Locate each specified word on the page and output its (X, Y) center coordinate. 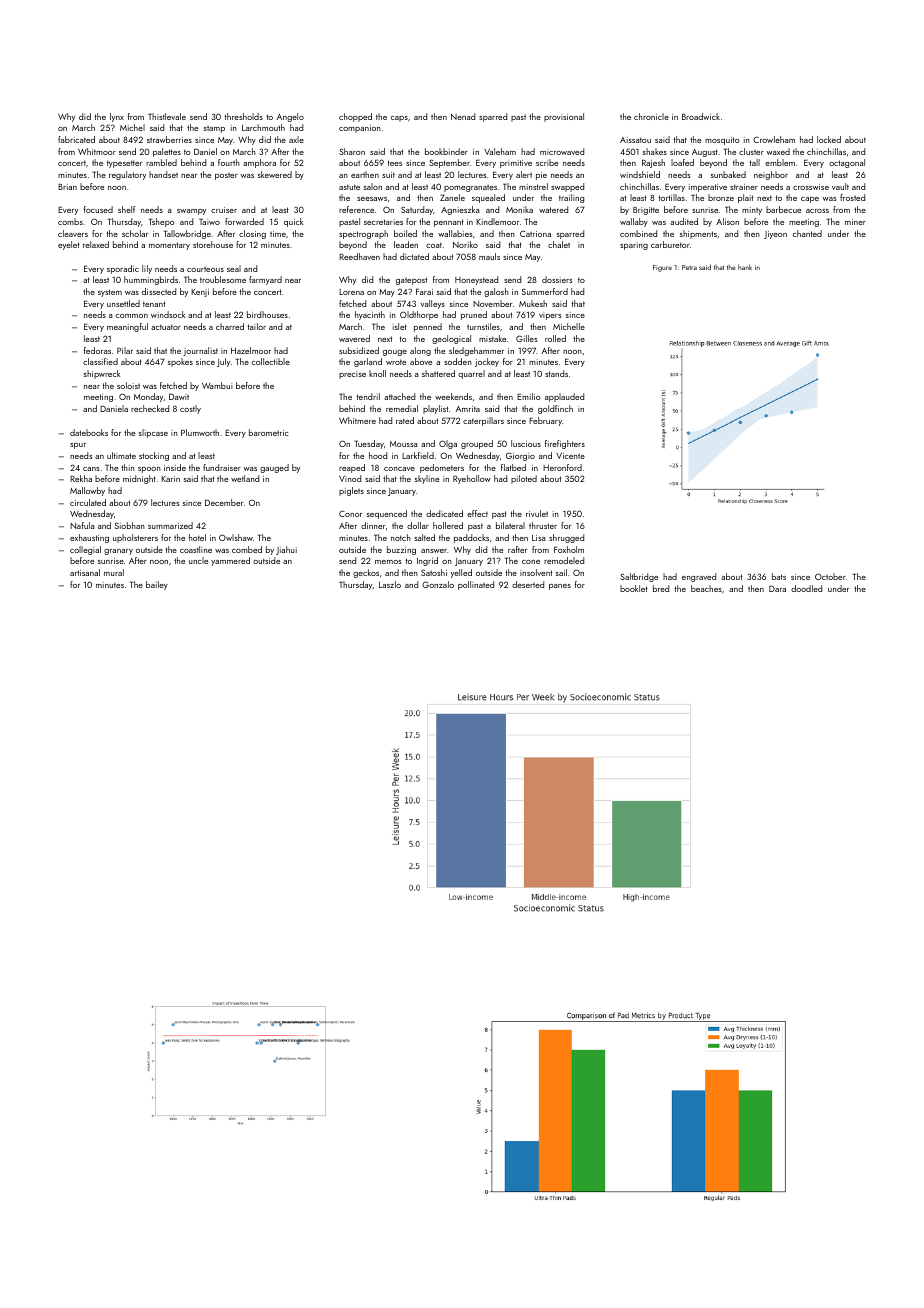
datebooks (89, 432)
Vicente (570, 456)
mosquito (722, 141)
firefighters (565, 444)
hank (745, 267)
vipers (550, 316)
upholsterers (135, 538)
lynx (117, 117)
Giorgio (520, 456)
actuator (166, 327)
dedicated (444, 513)
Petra (689, 267)
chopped (355, 117)
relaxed (96, 244)
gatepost (411, 281)
